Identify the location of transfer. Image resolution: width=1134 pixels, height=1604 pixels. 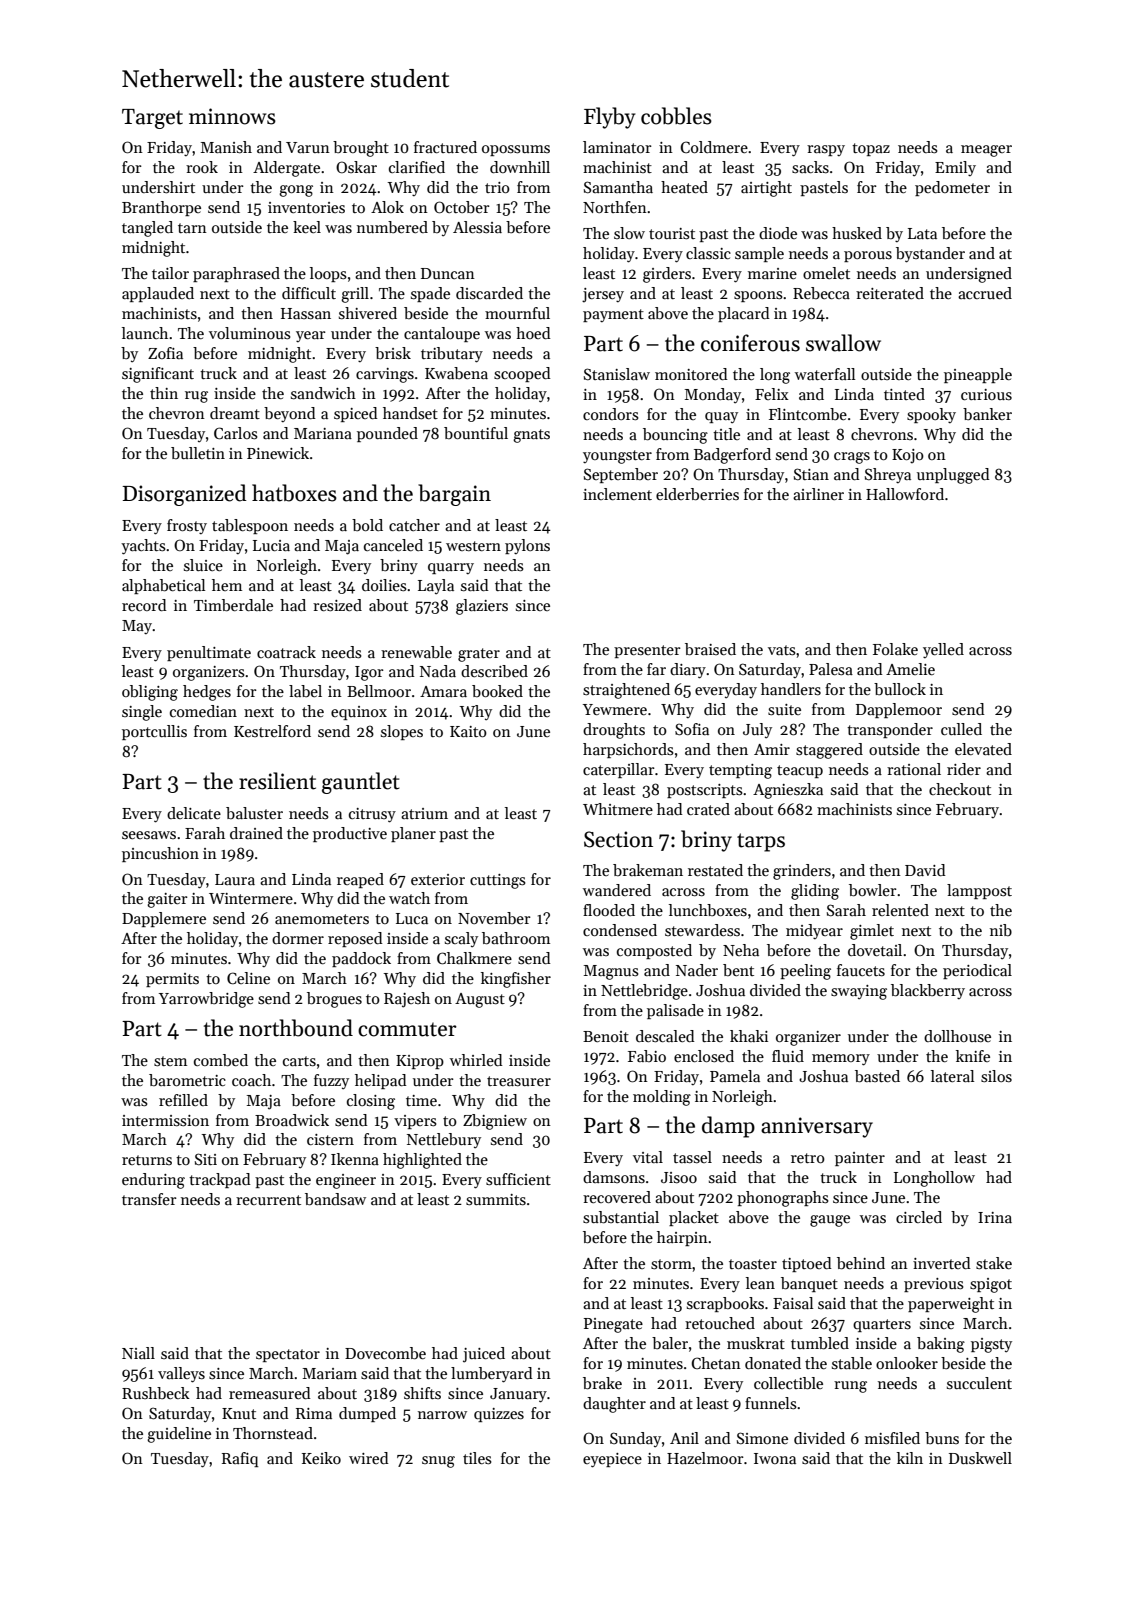
(149, 1199).
